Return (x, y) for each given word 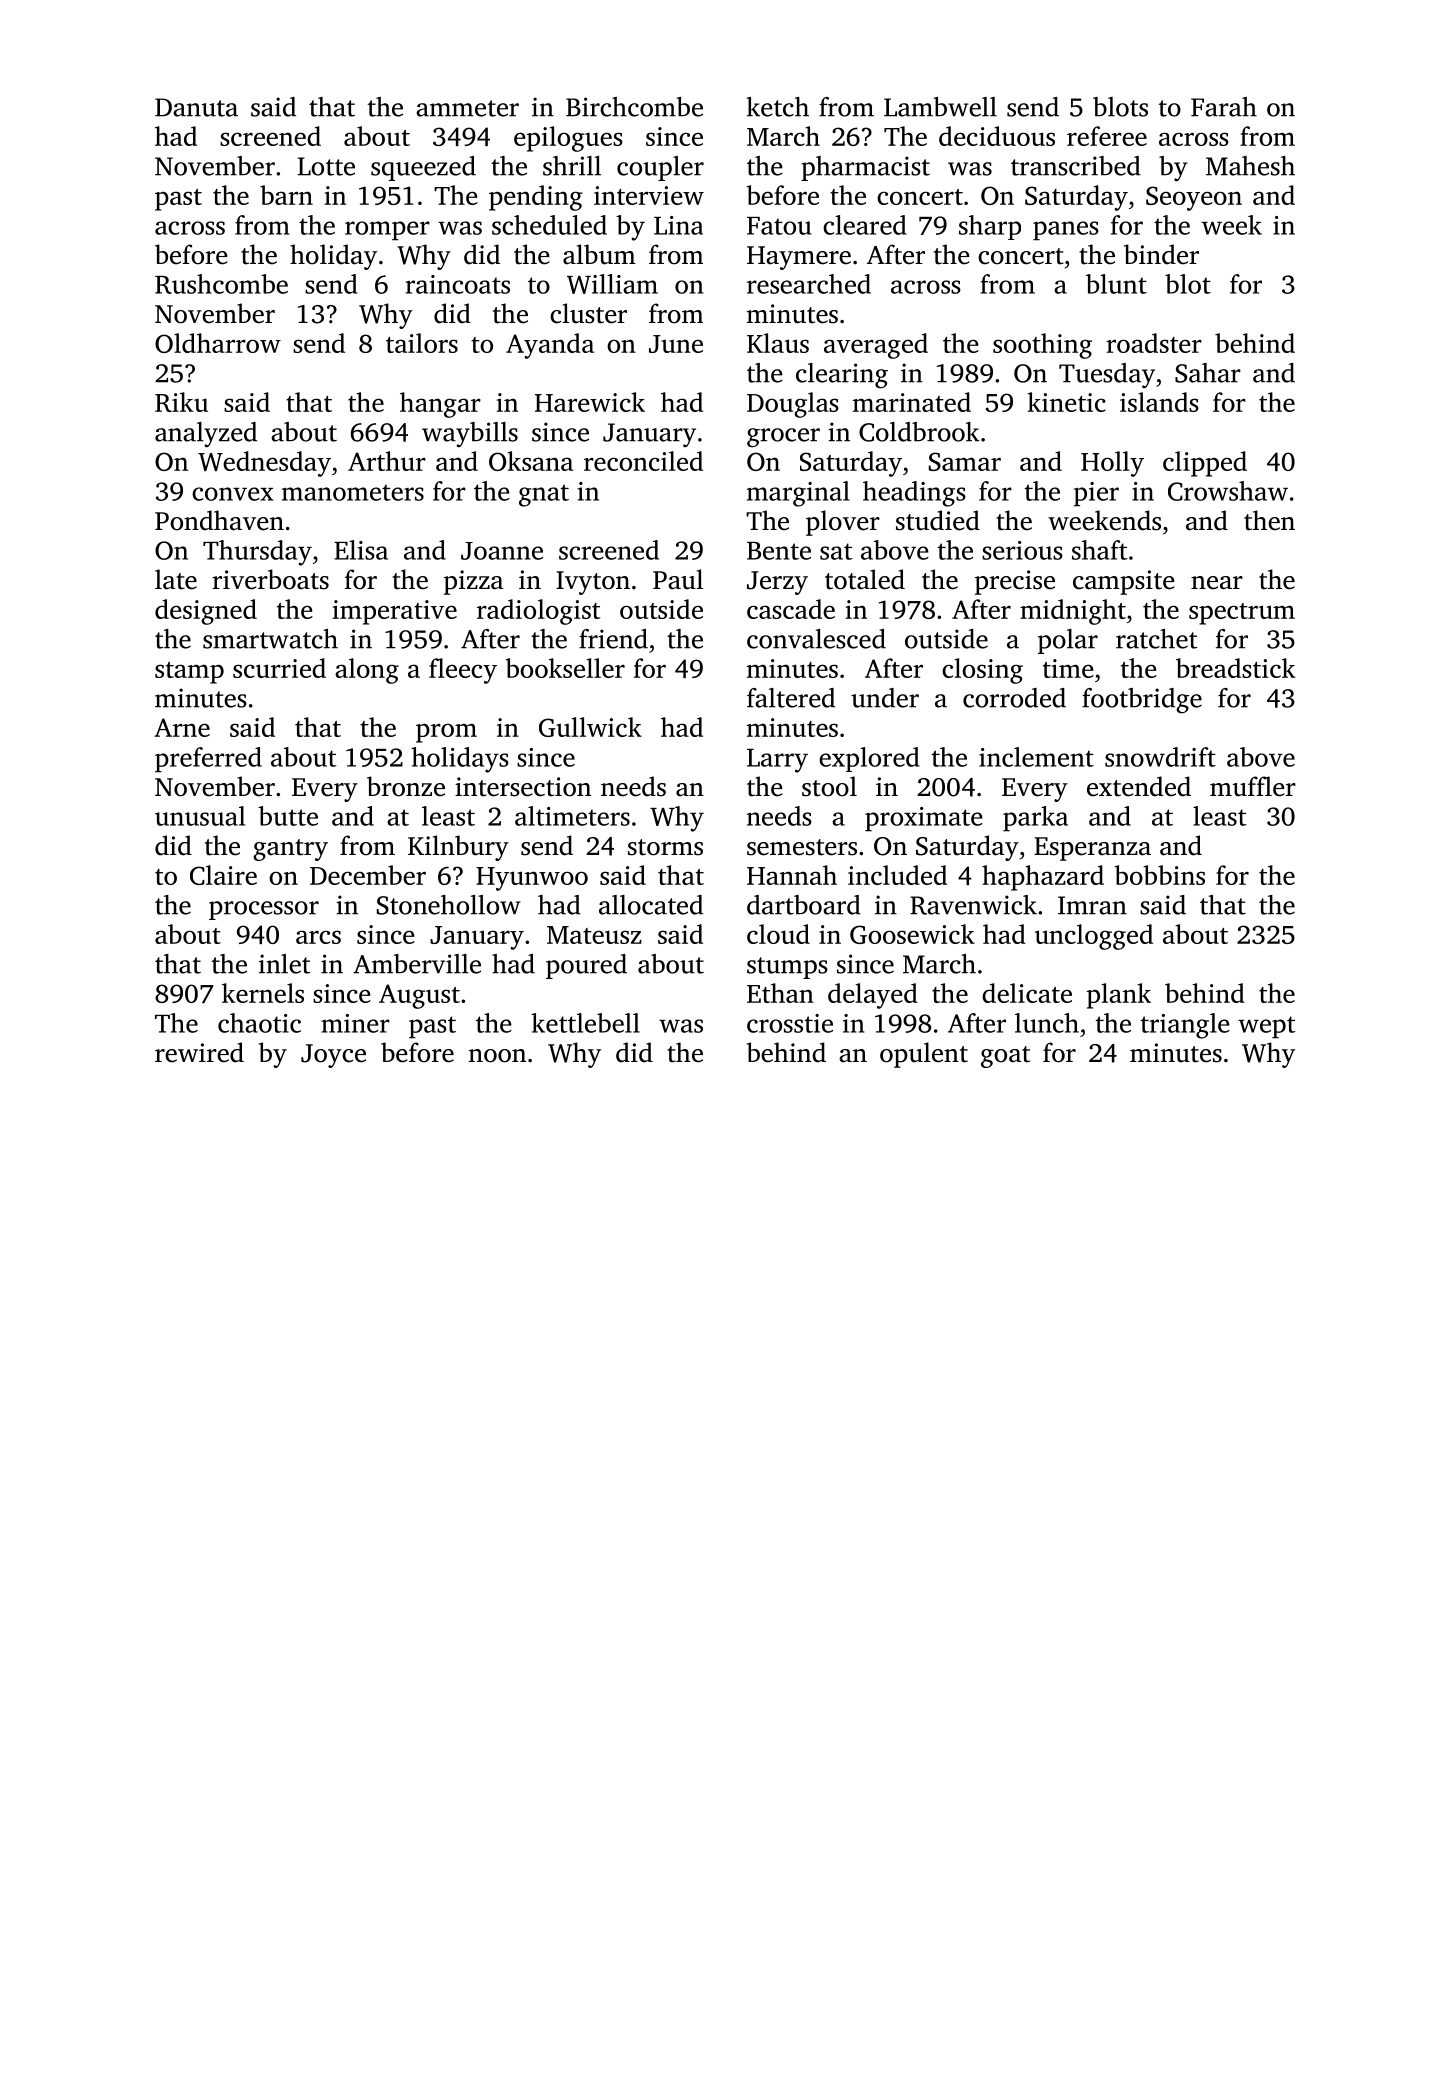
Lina (678, 225)
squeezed (423, 168)
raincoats (457, 284)
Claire (223, 875)
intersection (523, 787)
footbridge (1142, 701)
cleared (864, 225)
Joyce (333, 1056)
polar (1068, 641)
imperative (394, 612)
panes (1066, 231)
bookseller (565, 668)
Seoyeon (1194, 198)
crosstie (790, 1023)
